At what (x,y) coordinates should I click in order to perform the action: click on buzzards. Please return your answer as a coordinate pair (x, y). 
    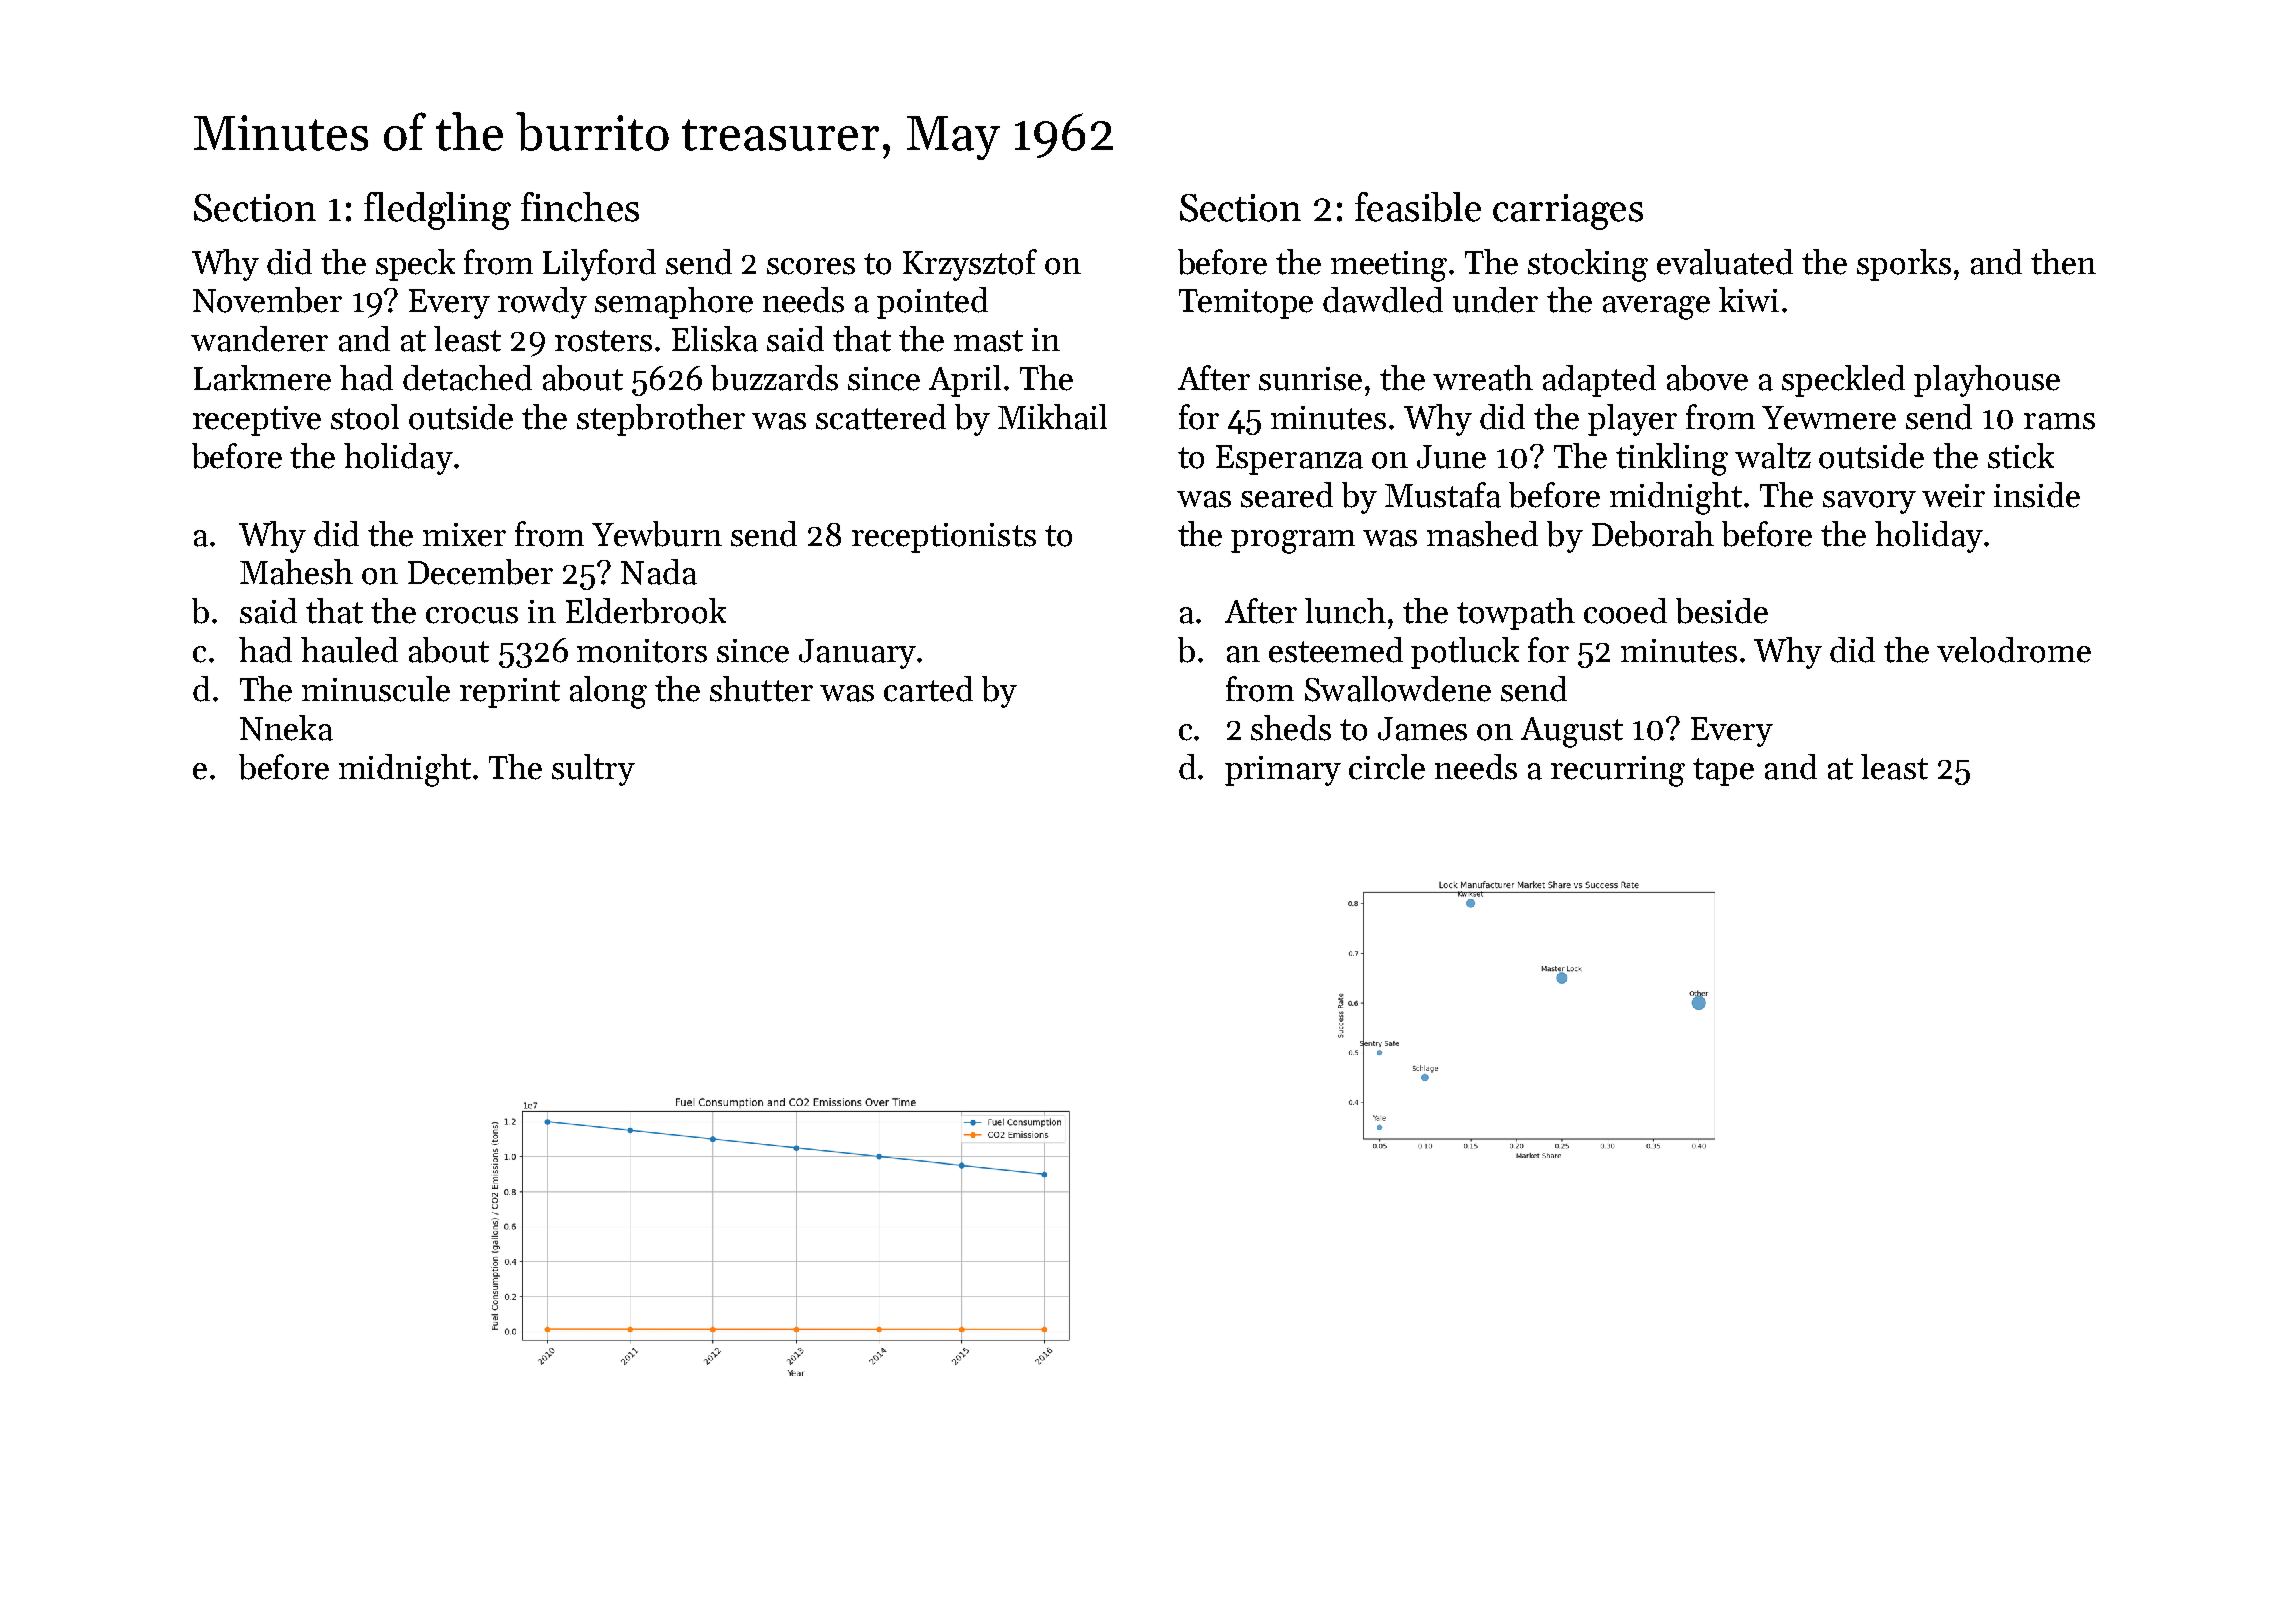
    Looking at the image, I should click on (774, 378).
